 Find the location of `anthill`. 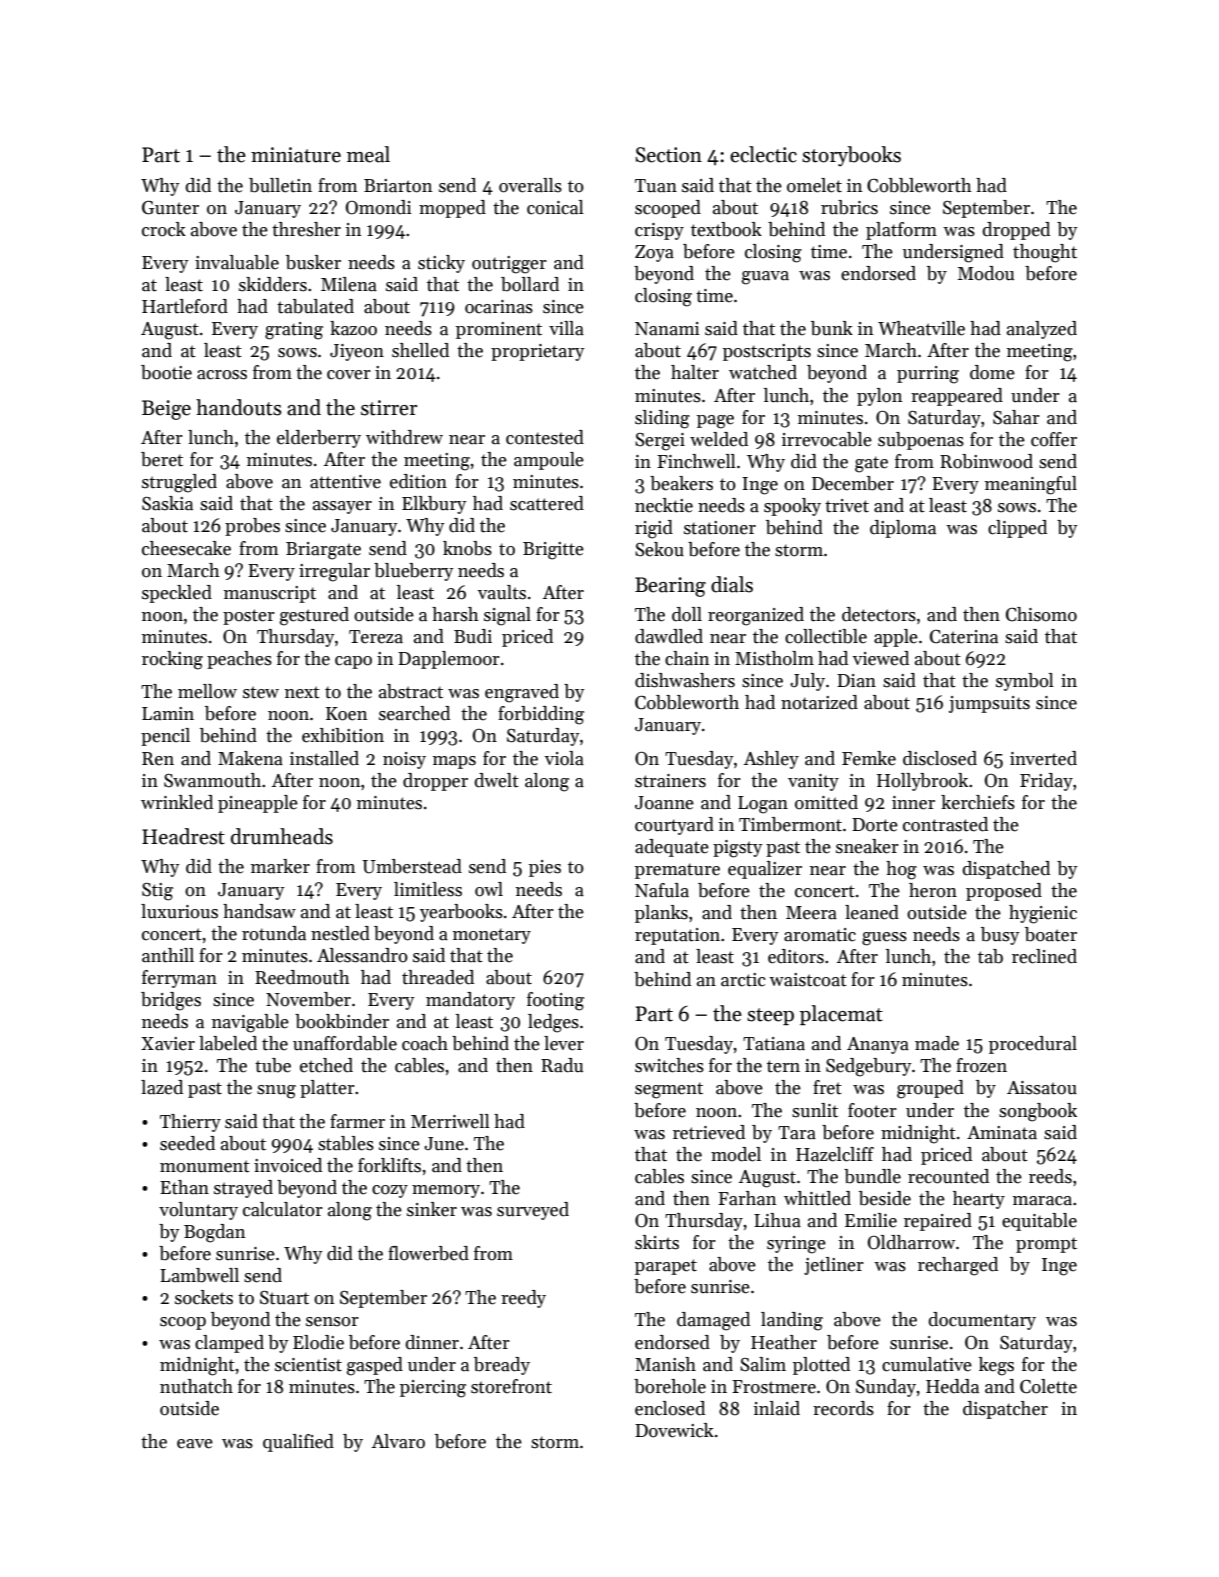

anthill is located at coordinates (168, 955).
